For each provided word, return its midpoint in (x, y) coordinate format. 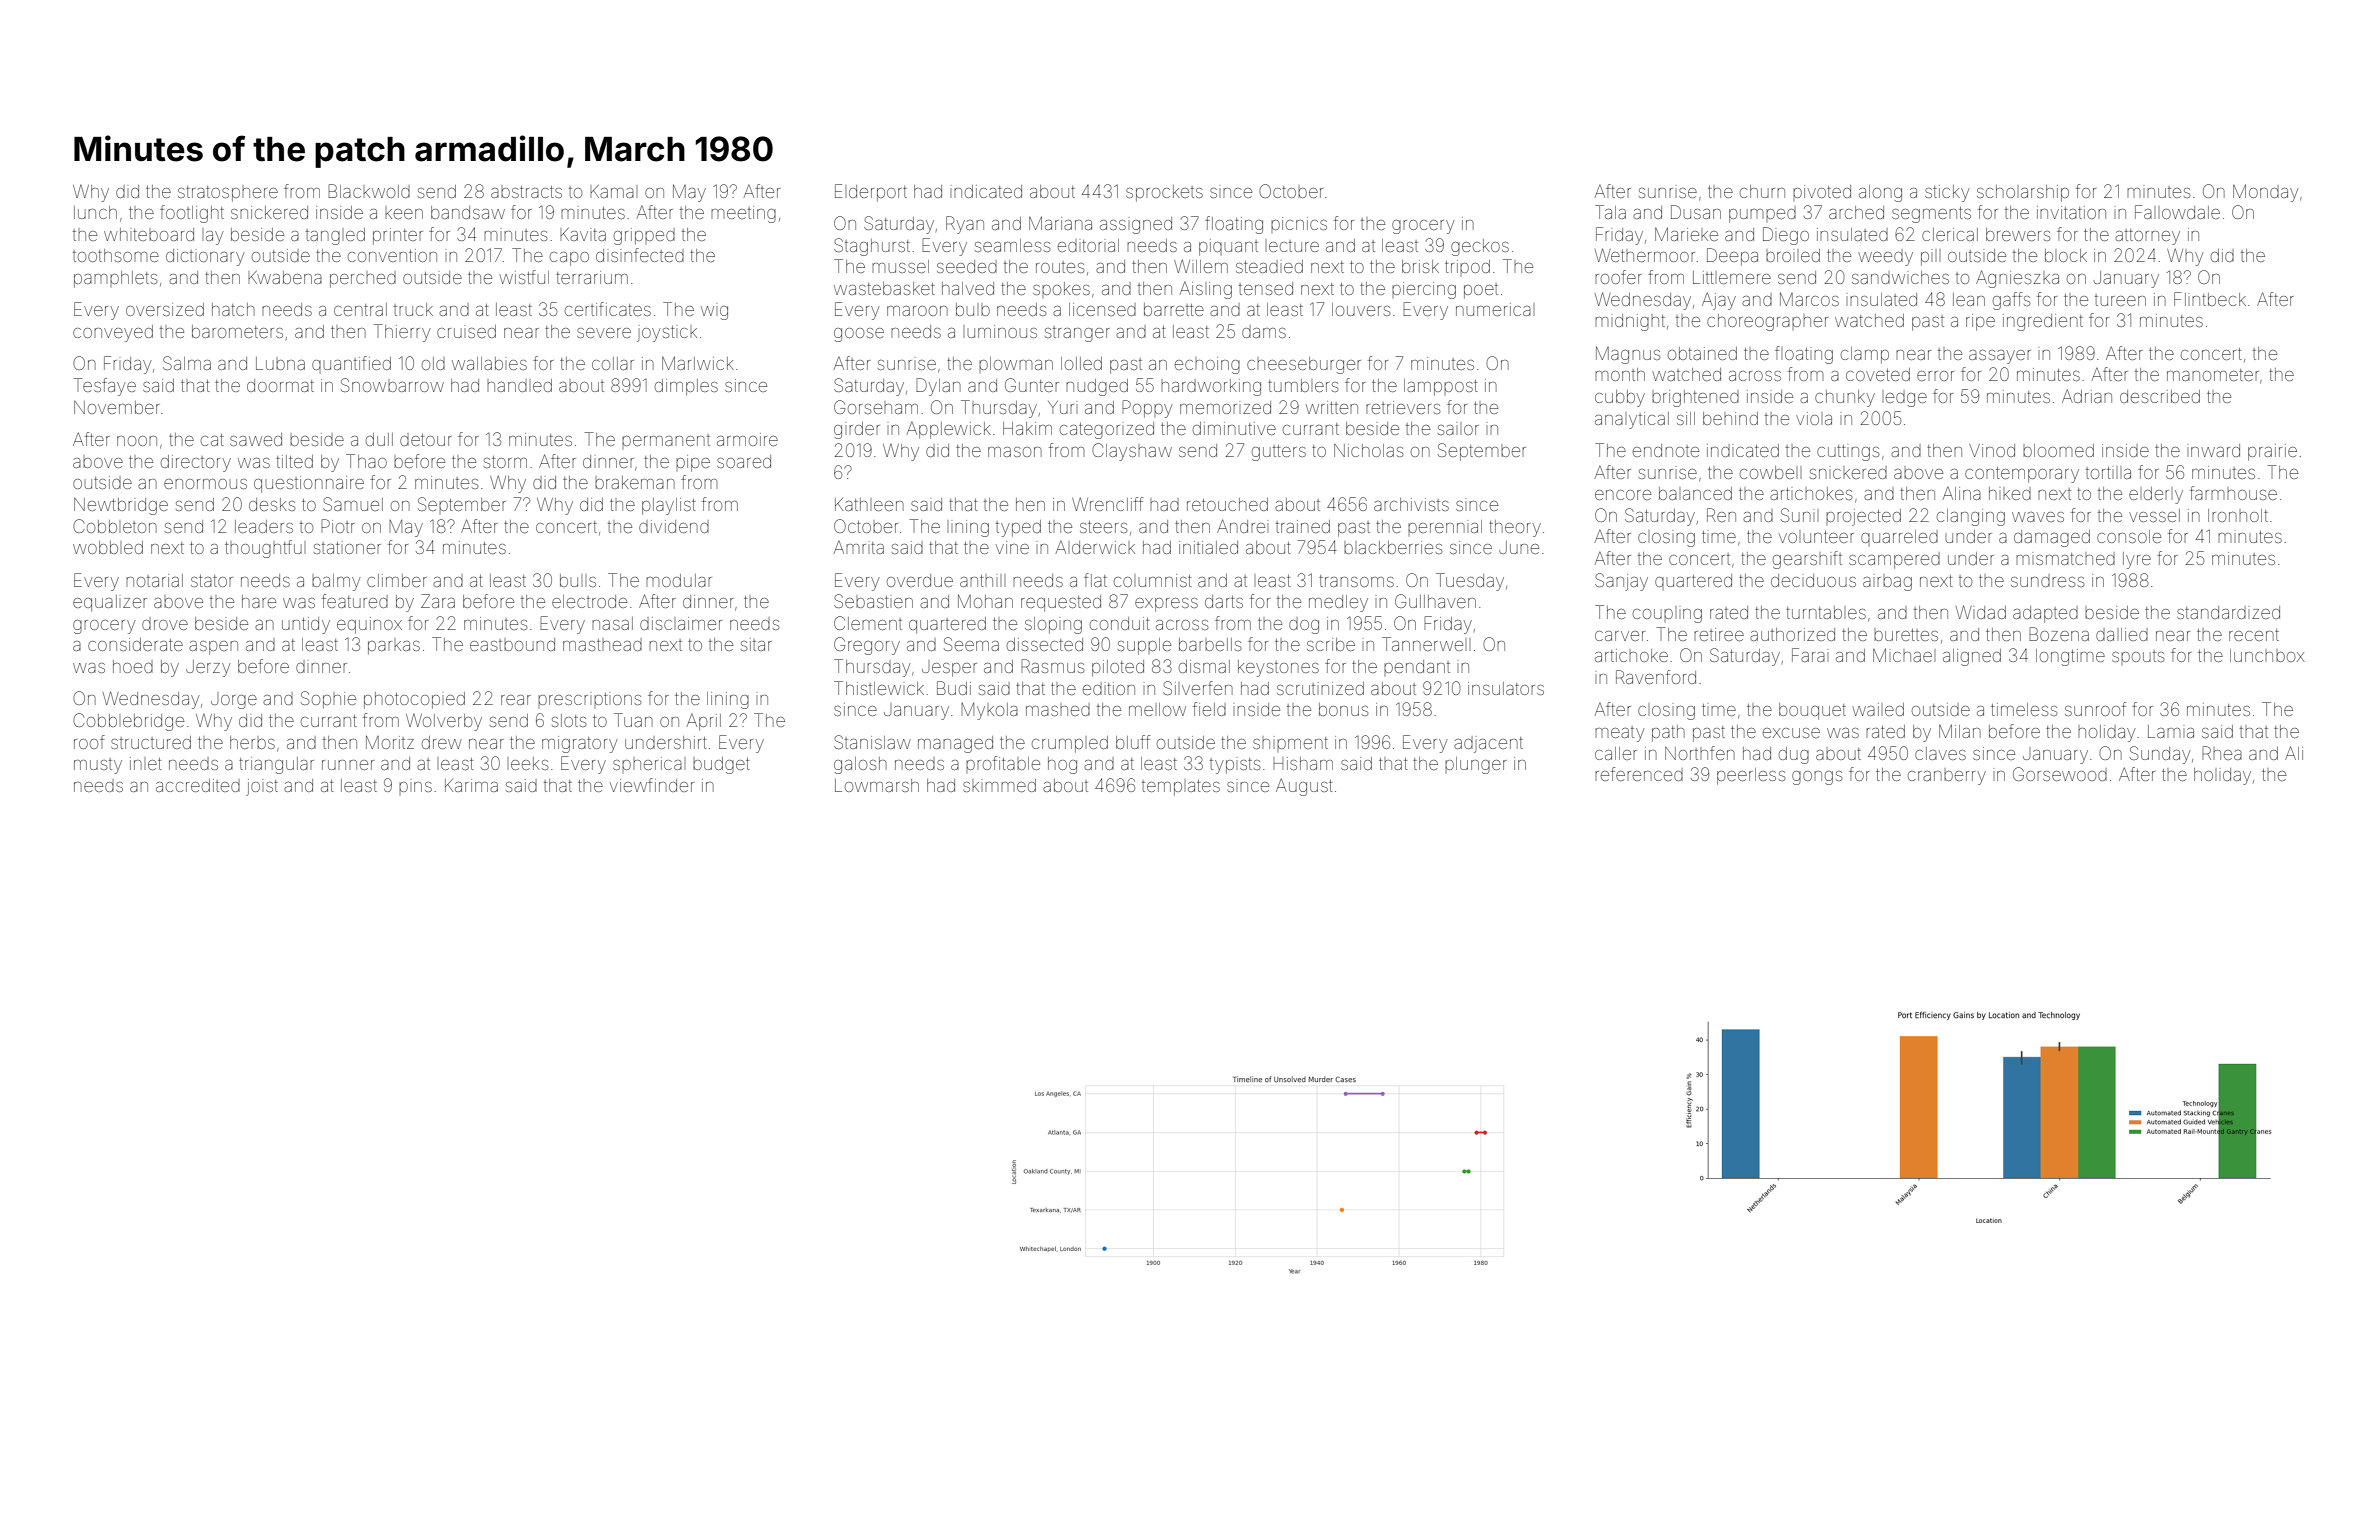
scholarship (2023, 193)
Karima (471, 785)
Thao (366, 461)
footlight (192, 214)
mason (1015, 452)
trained (1303, 526)
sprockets (1164, 193)
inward (2215, 450)
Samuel (353, 504)
